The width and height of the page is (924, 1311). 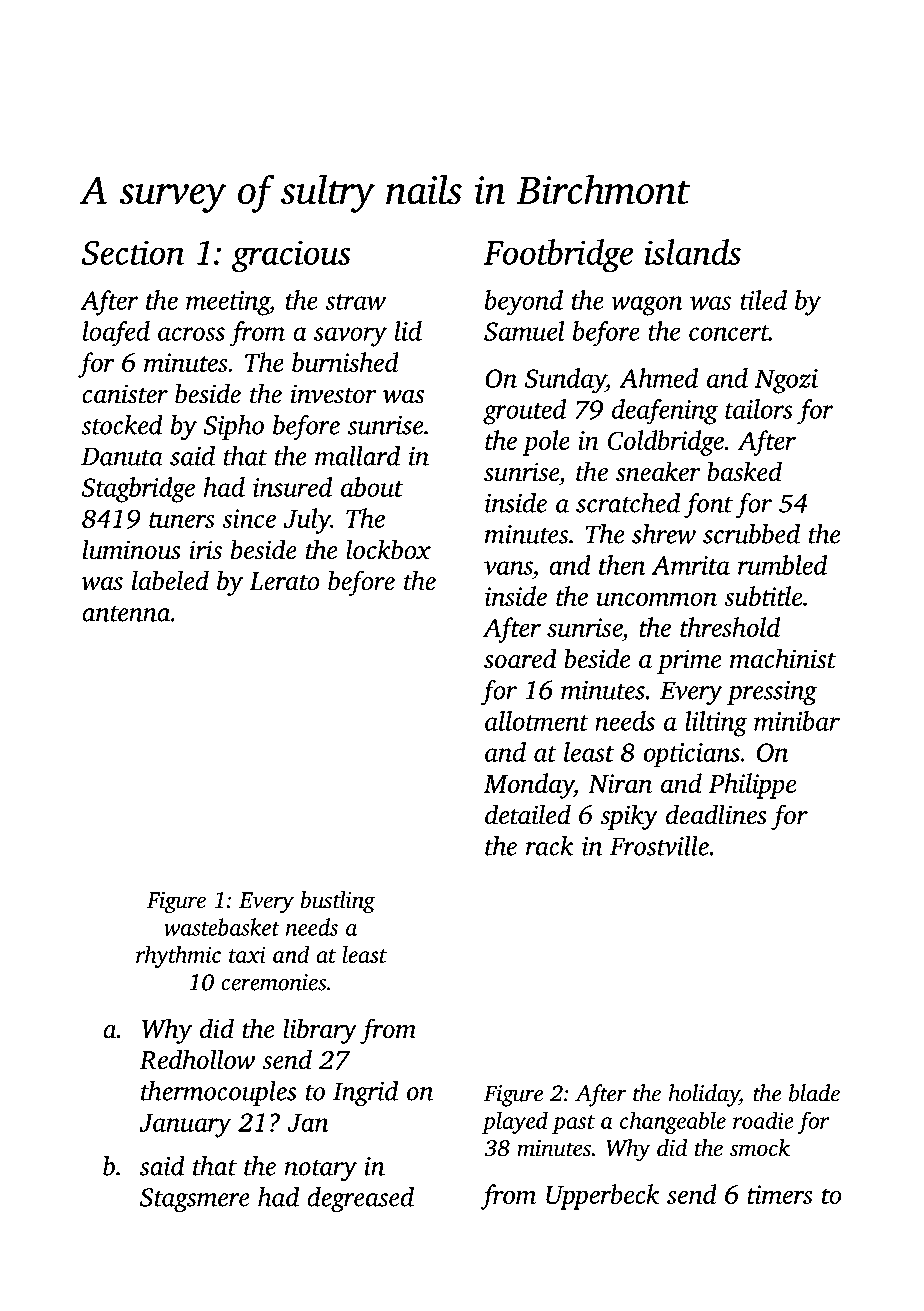 What do you see at coordinates (693, 252) in the page?
I see `islands` at bounding box center [693, 252].
